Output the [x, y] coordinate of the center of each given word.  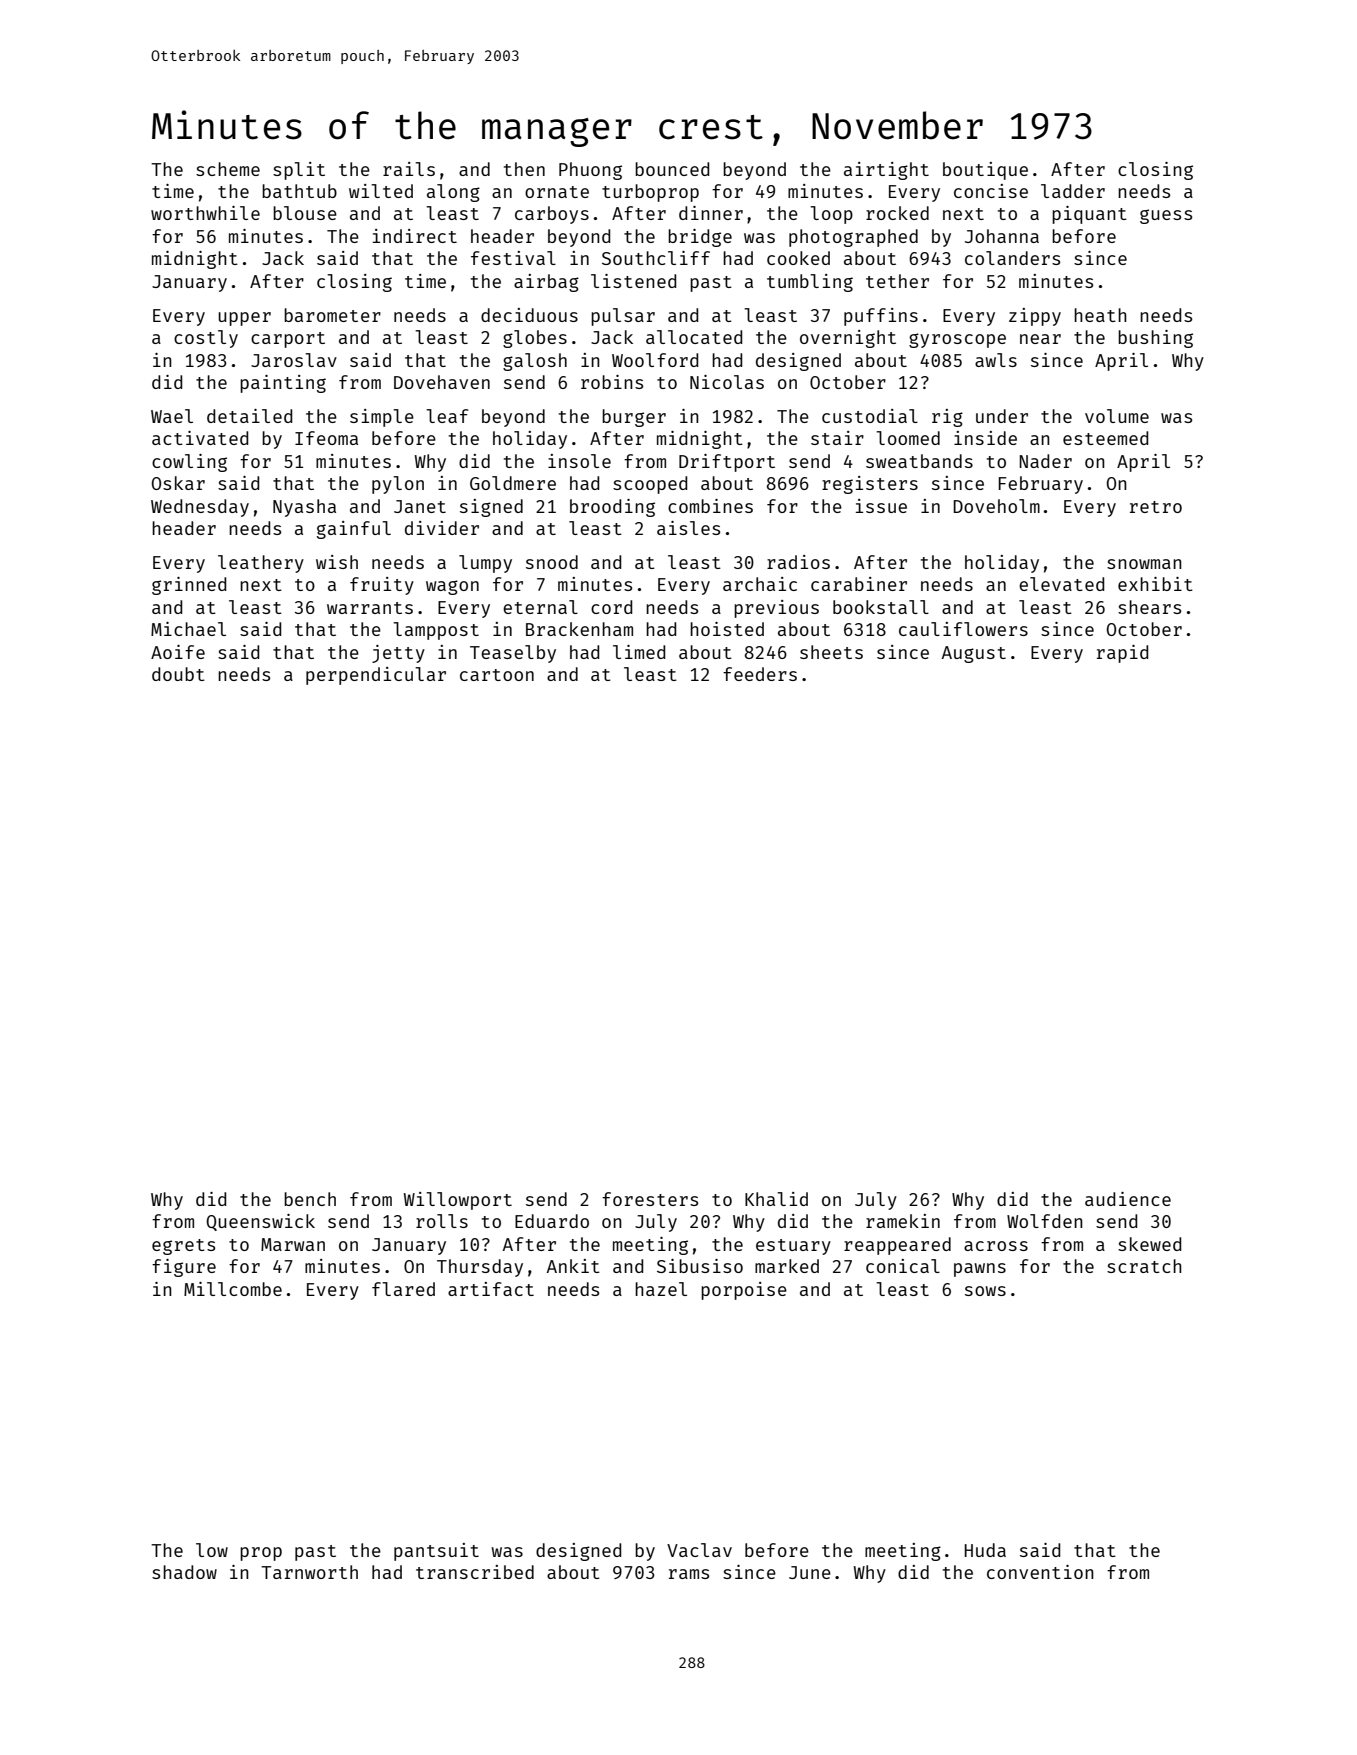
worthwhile [205, 213]
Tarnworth [309, 1572]
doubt [178, 674]
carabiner [859, 584]
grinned [189, 586]
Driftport [727, 463]
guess [1166, 216]
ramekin [903, 1221]
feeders [760, 674]
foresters [650, 1199]
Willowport [458, 1201]
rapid [1122, 654]
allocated [694, 337]
